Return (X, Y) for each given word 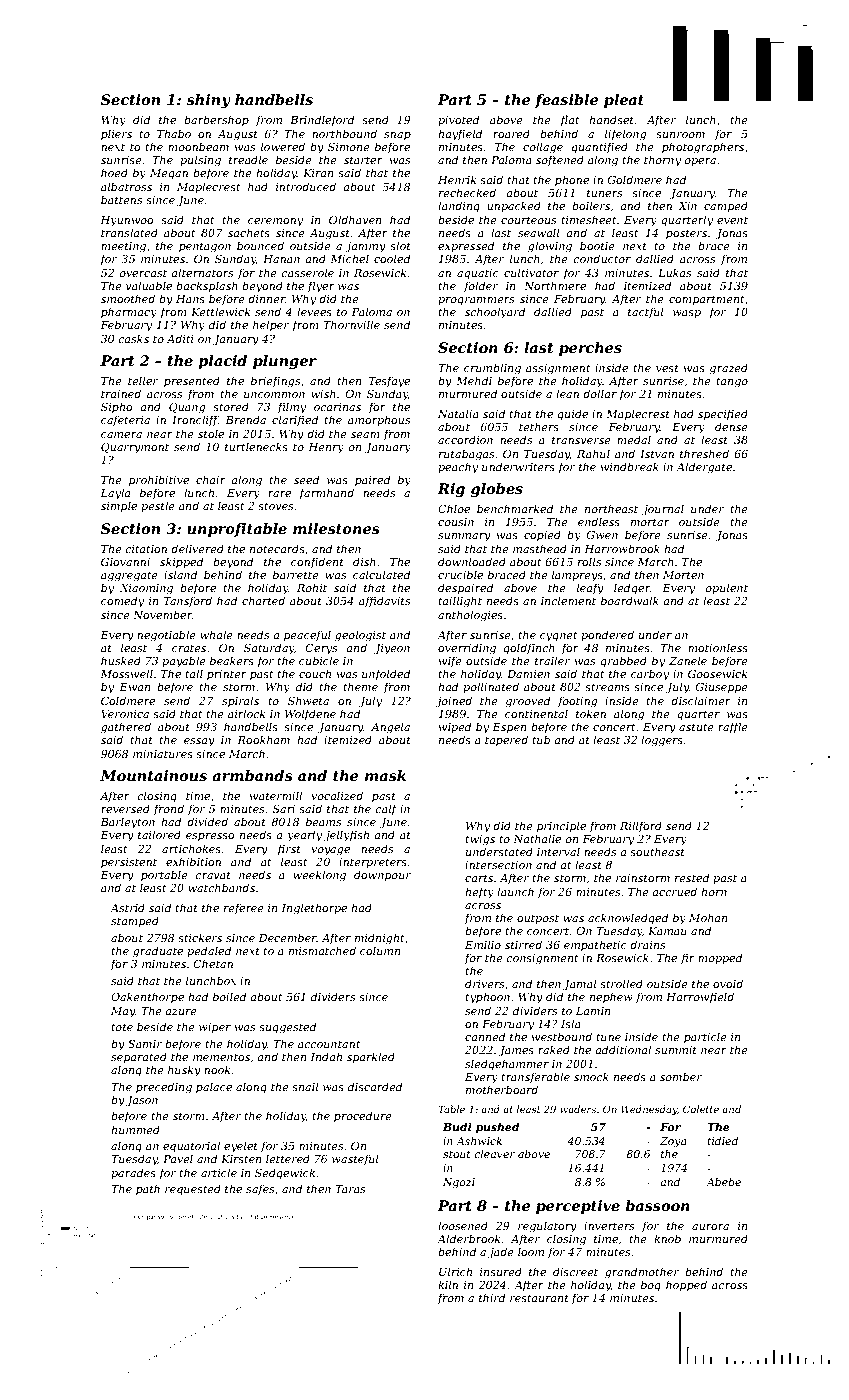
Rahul (593, 453)
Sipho (117, 407)
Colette (701, 1109)
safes (260, 1189)
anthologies (470, 616)
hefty (479, 893)
